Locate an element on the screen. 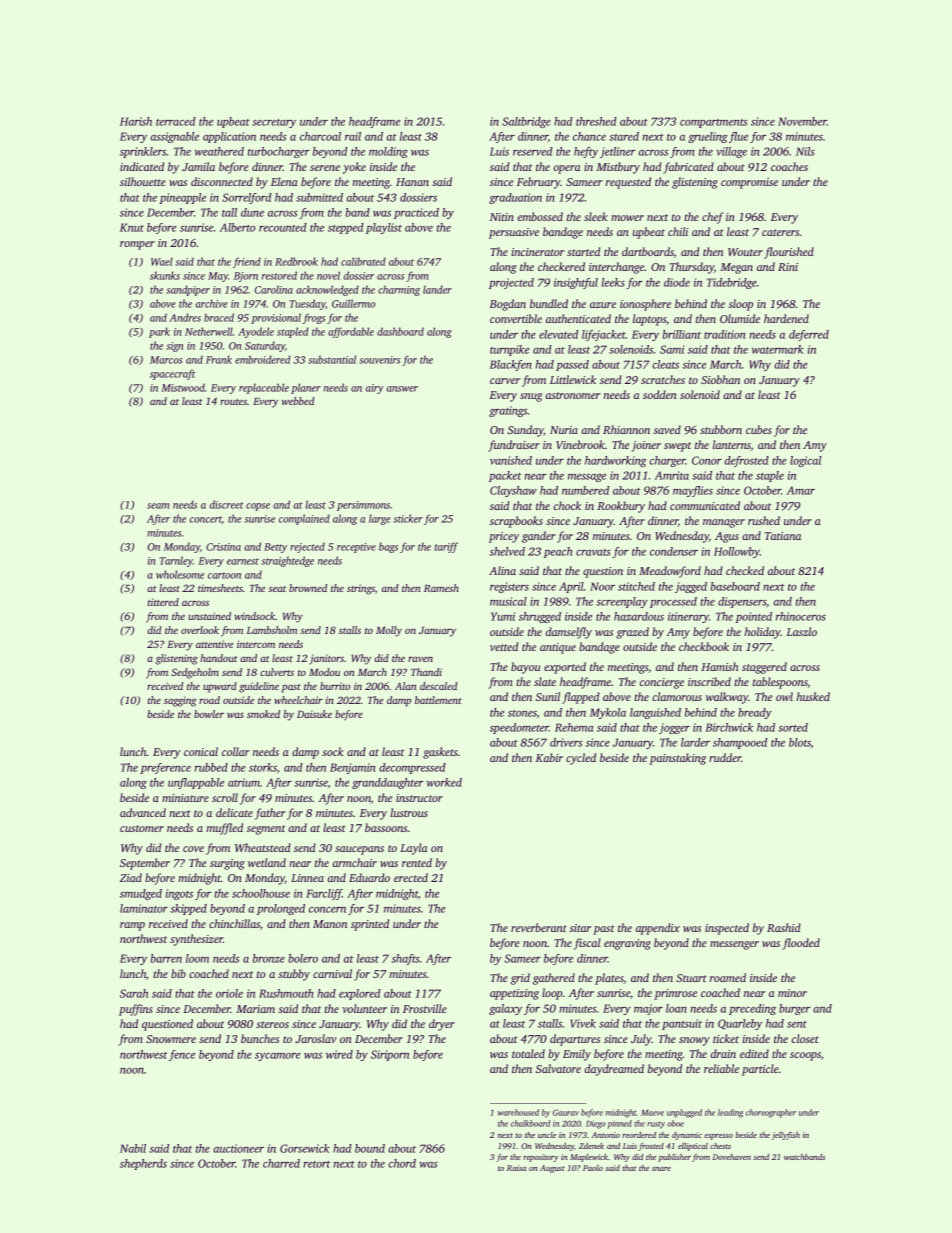 Image resolution: width=952 pixels, height=1233 pixels. disconnected is located at coordinates (222, 181).
